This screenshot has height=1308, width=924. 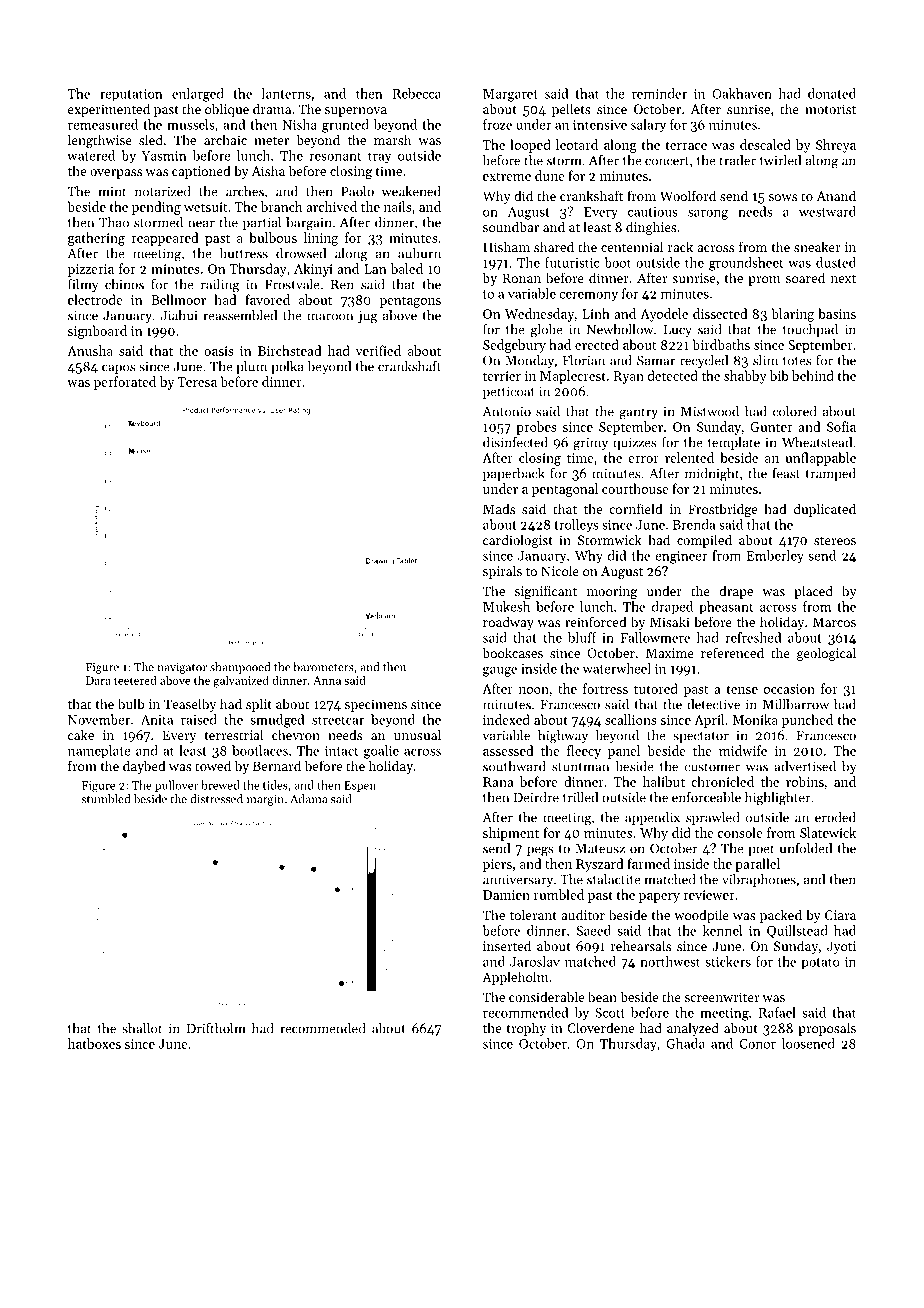 I want to click on sneaker, so click(x=817, y=246).
